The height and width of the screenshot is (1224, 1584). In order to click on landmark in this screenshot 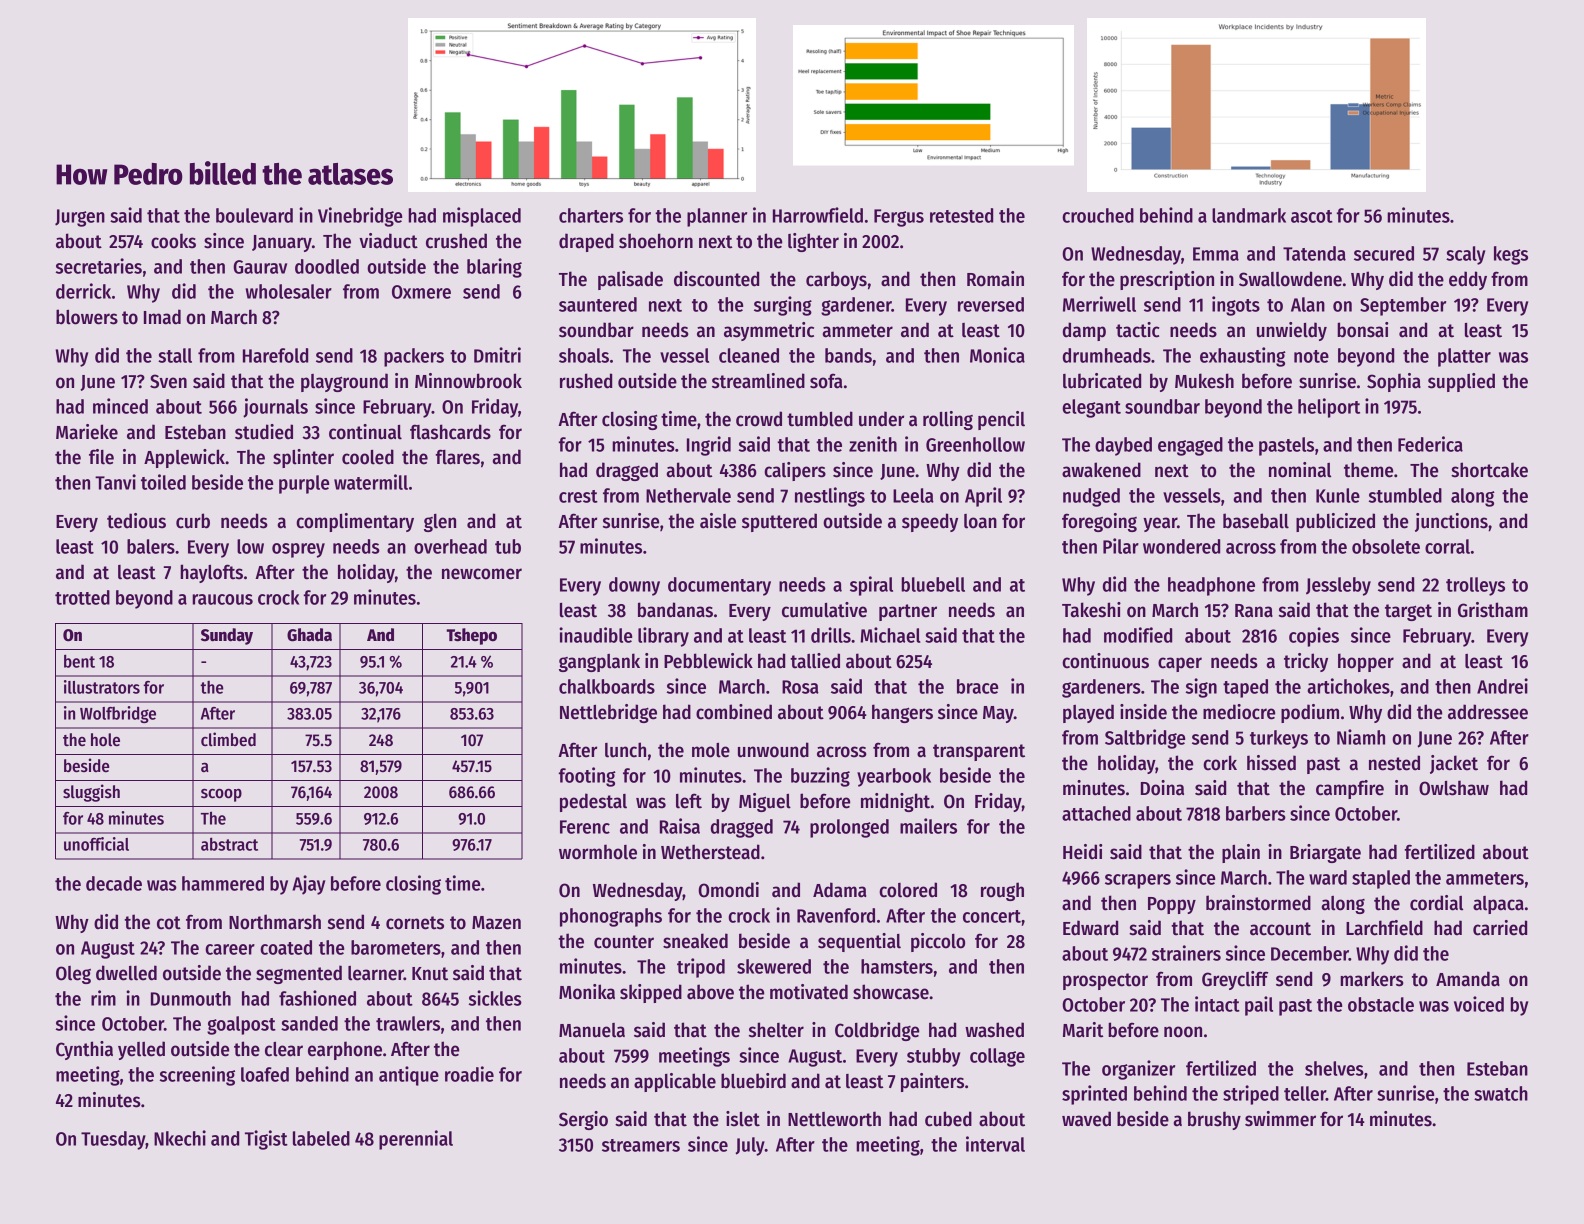, I will do `click(1249, 215)`.
